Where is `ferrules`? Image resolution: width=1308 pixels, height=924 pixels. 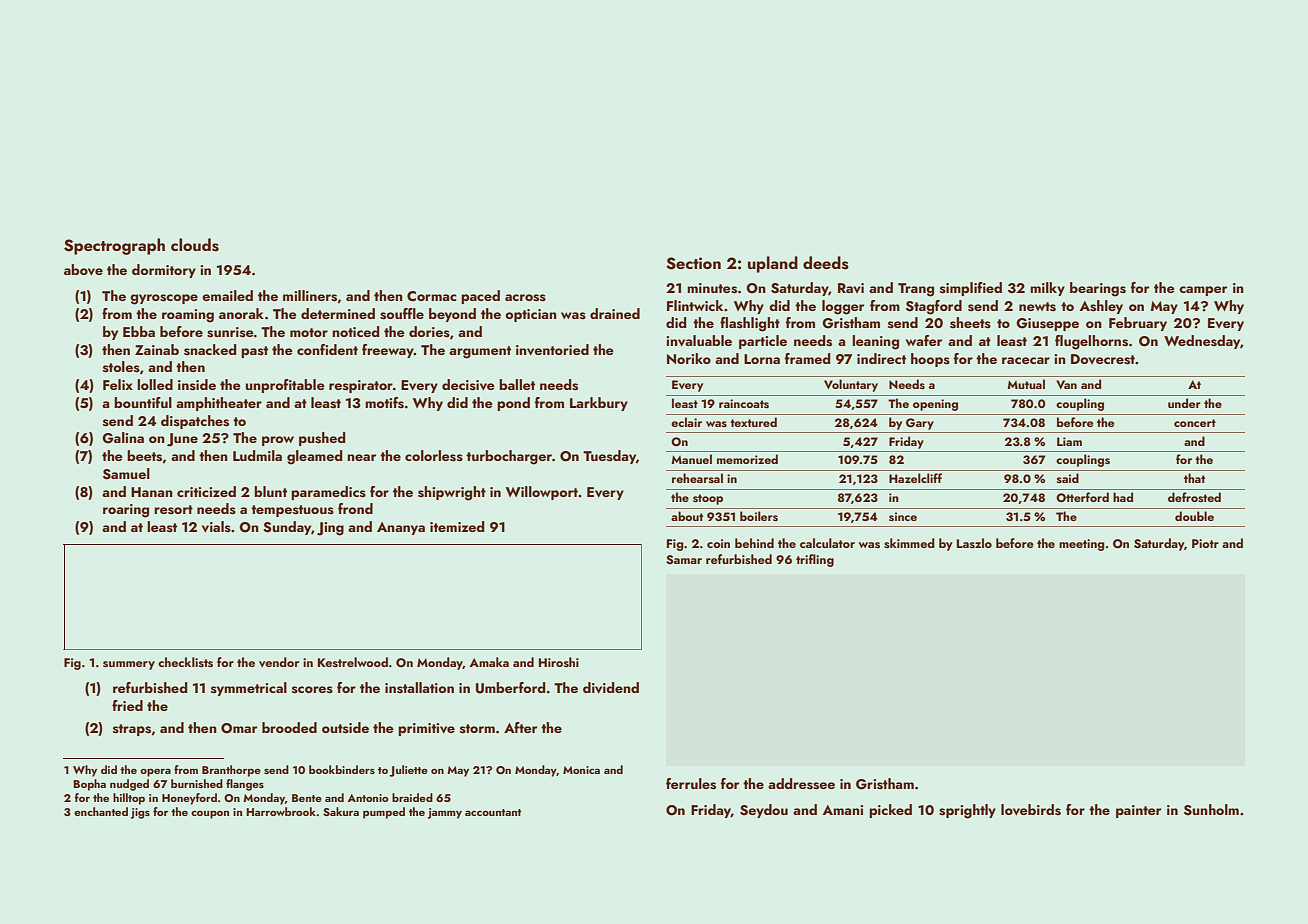
ferrules is located at coordinates (691, 784).
